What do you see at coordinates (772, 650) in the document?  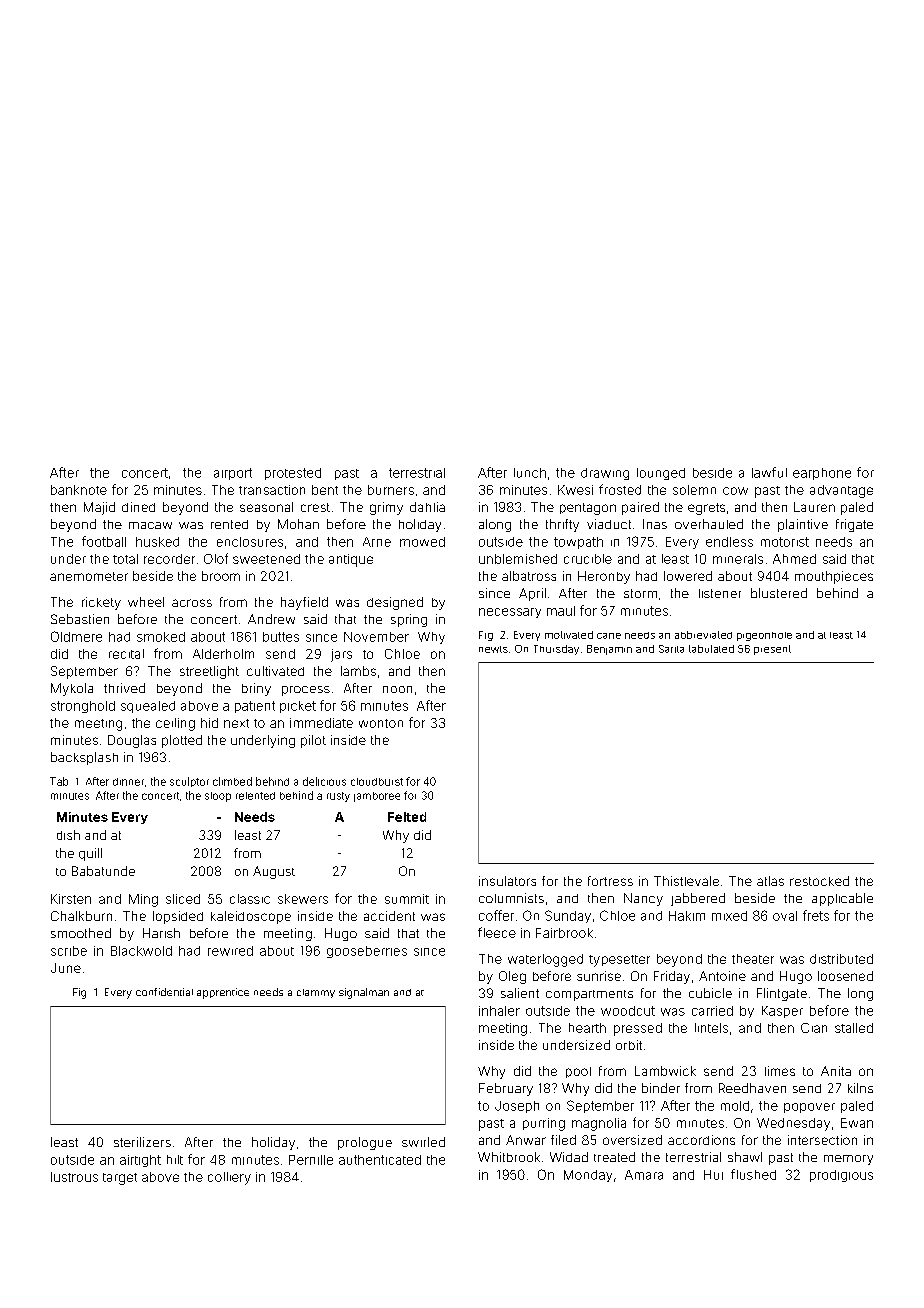 I see `present` at bounding box center [772, 650].
